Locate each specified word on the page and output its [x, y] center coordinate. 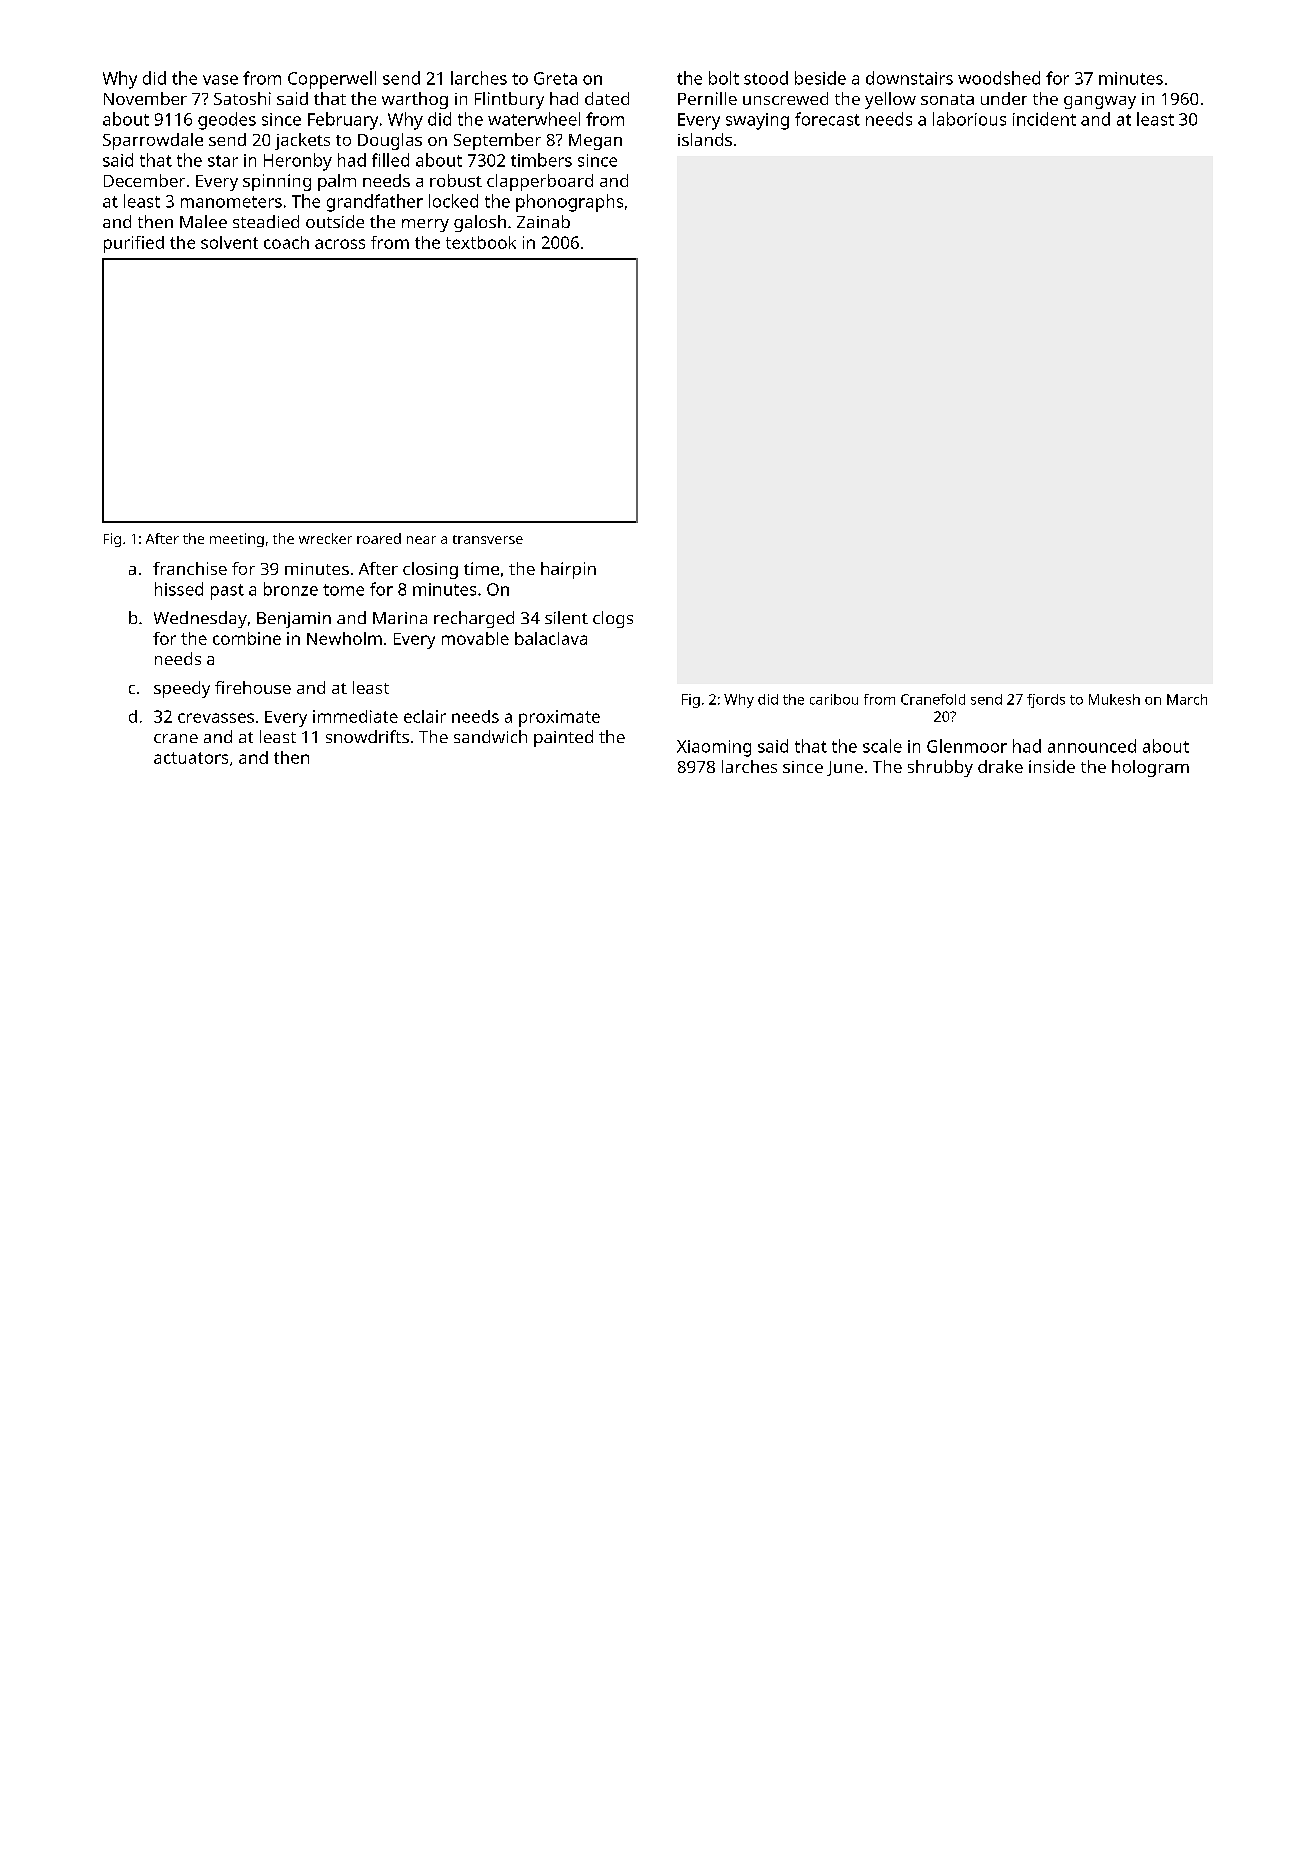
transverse [488, 539]
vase [220, 80]
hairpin [568, 570]
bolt [724, 78]
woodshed [999, 78]
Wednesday [200, 619]
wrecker [325, 538]
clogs [613, 619]
